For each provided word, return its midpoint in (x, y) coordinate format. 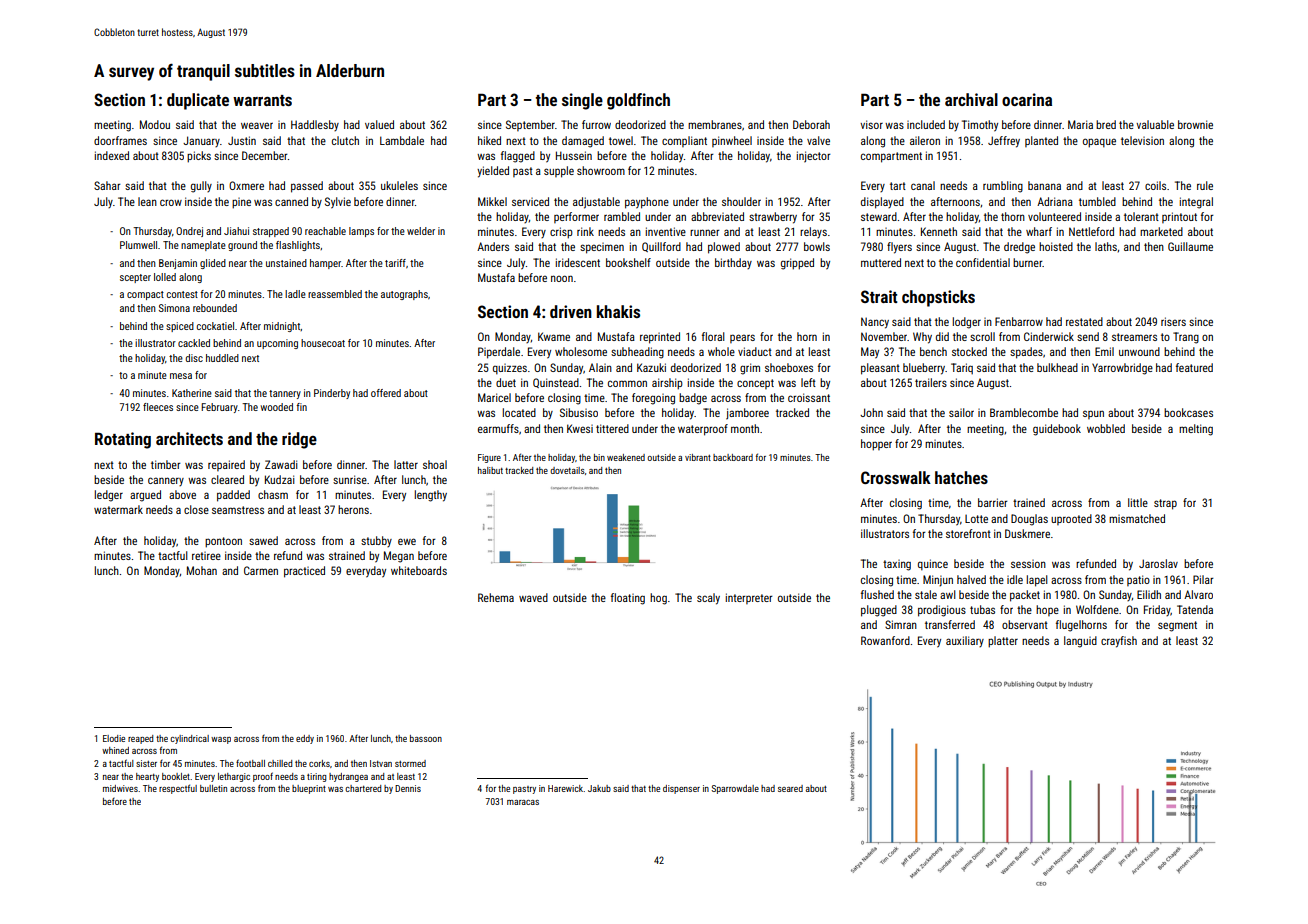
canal (923, 185)
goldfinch (638, 101)
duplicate (198, 101)
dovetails (567, 470)
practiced (304, 572)
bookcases (1188, 412)
